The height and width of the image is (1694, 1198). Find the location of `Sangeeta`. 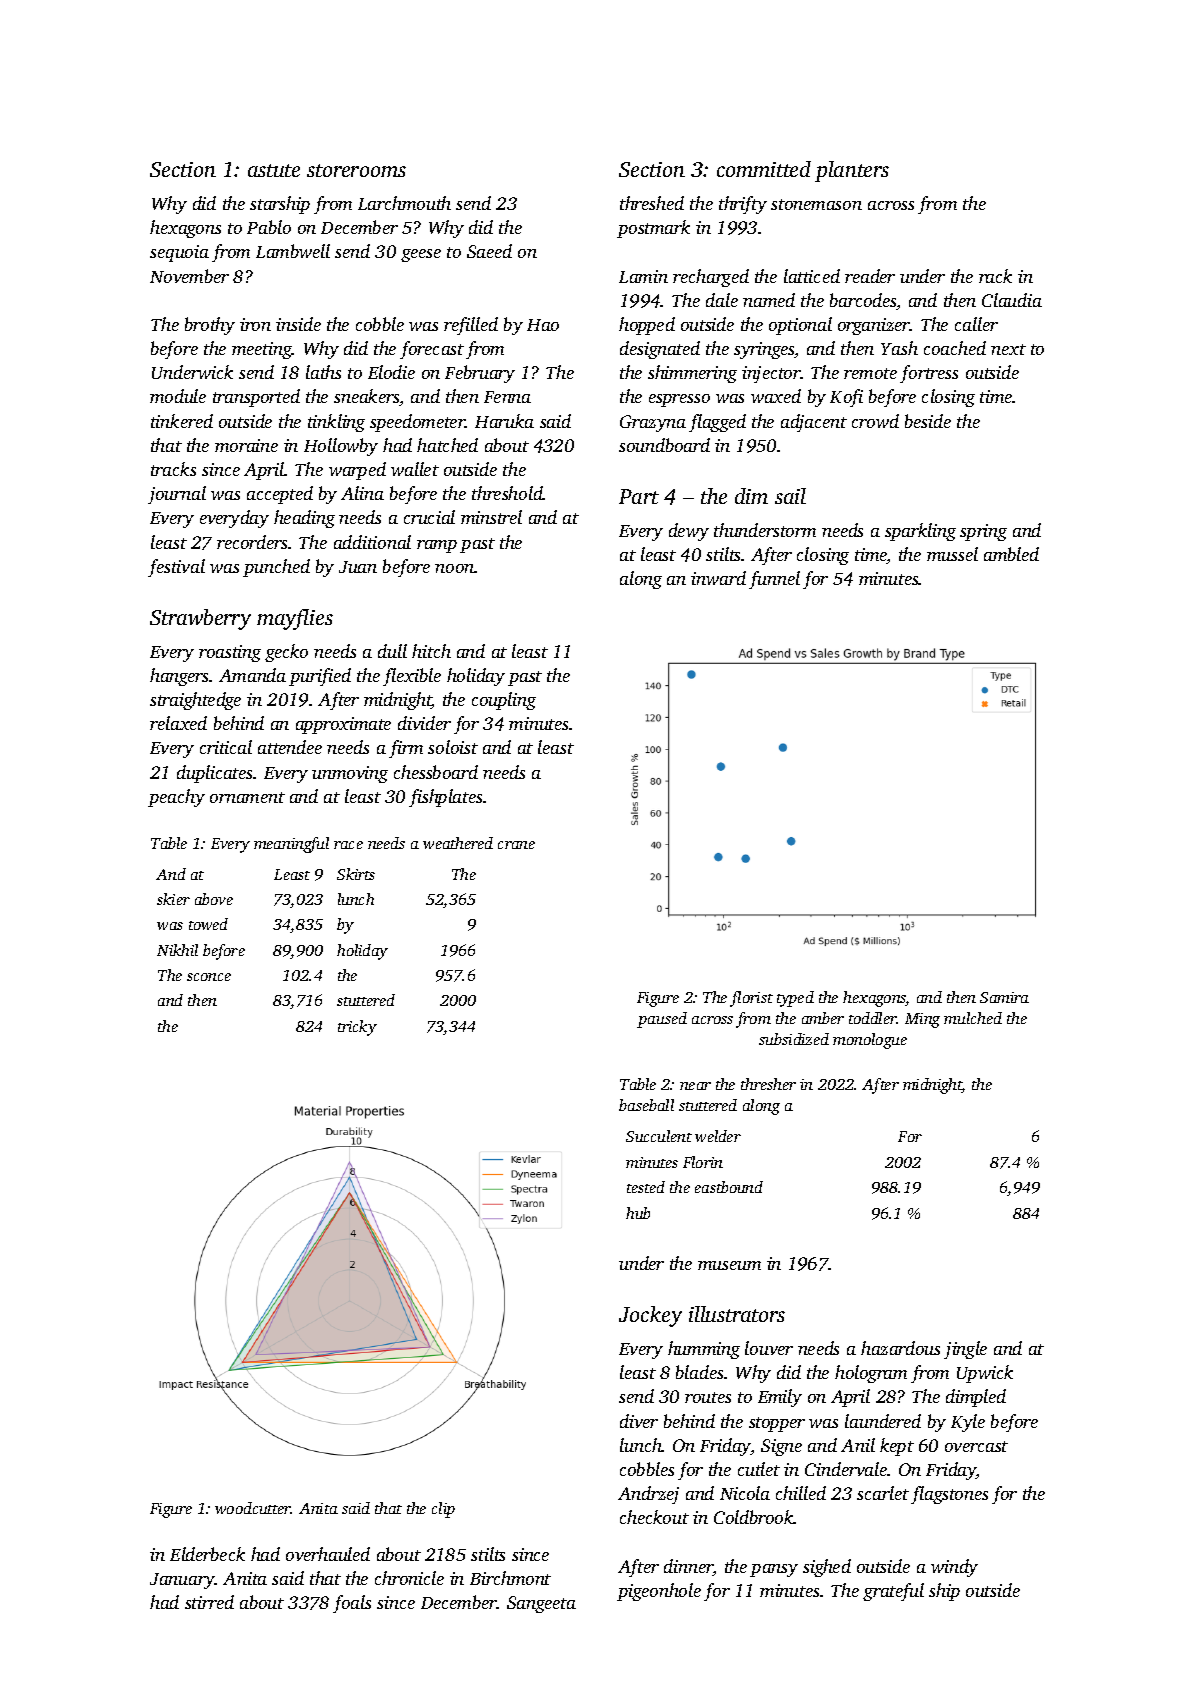

Sangeeta is located at coordinates (541, 1604).
